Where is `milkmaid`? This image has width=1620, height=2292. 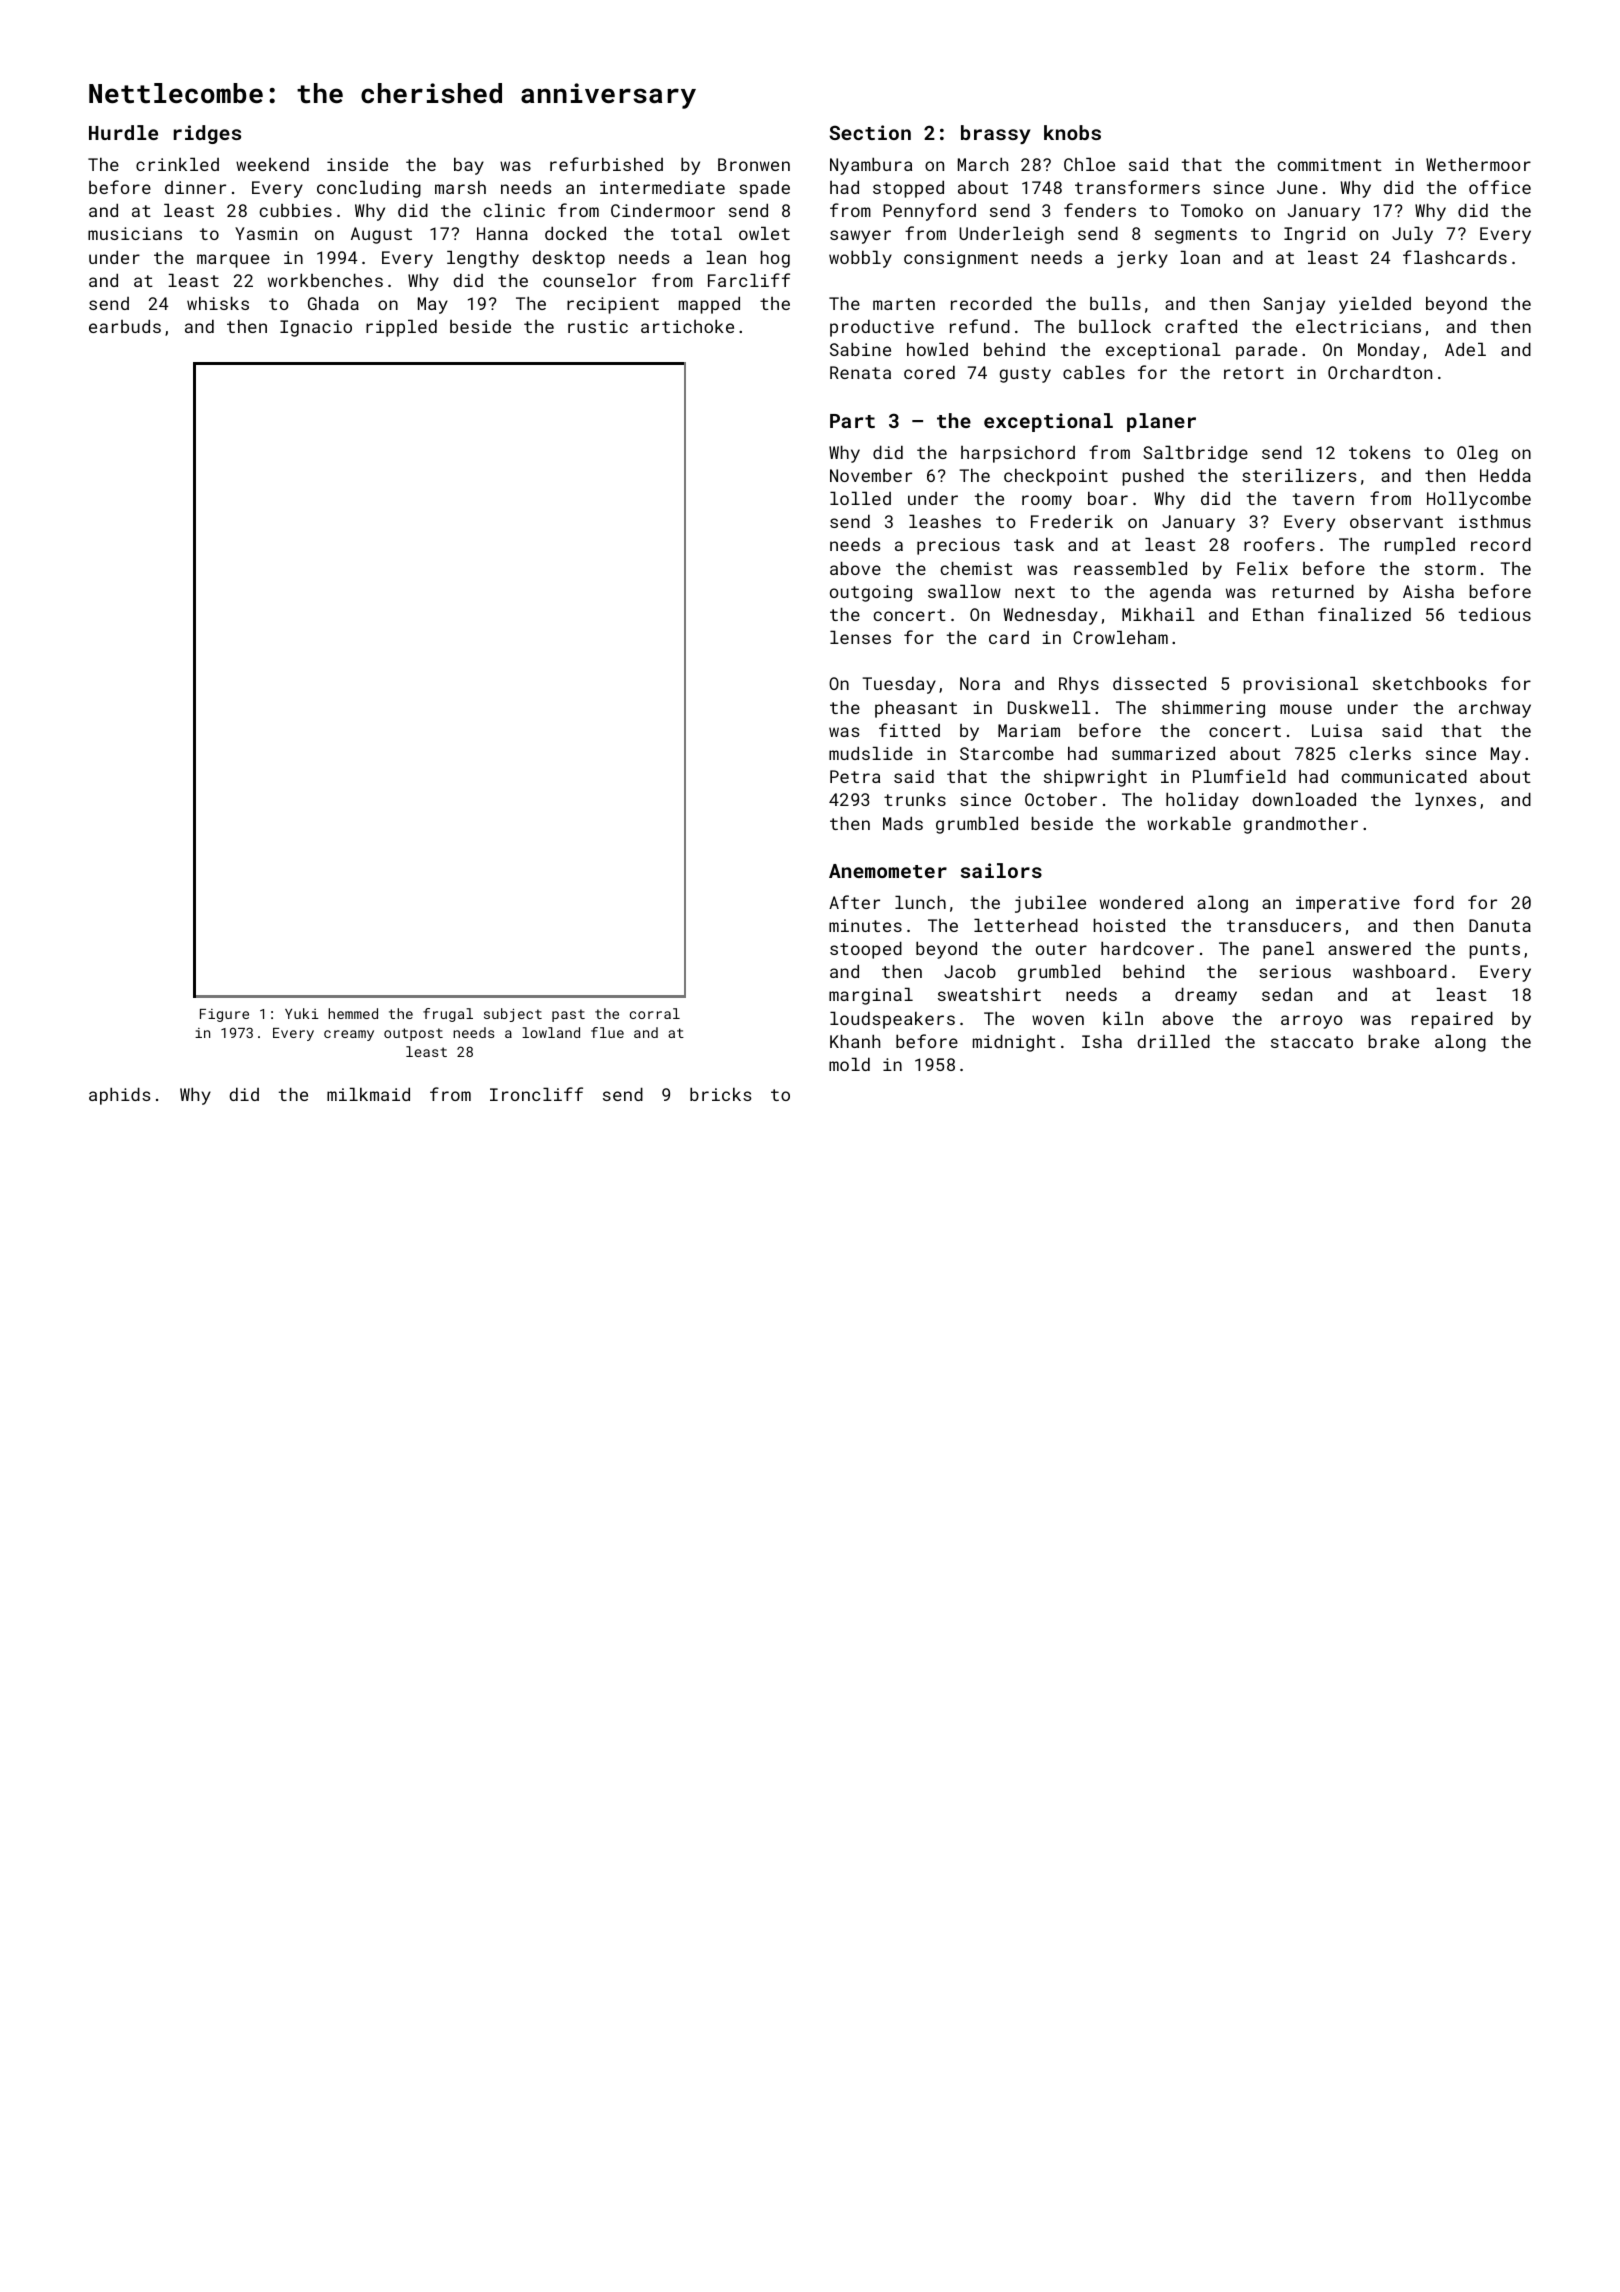 milkmaid is located at coordinates (368, 1094).
